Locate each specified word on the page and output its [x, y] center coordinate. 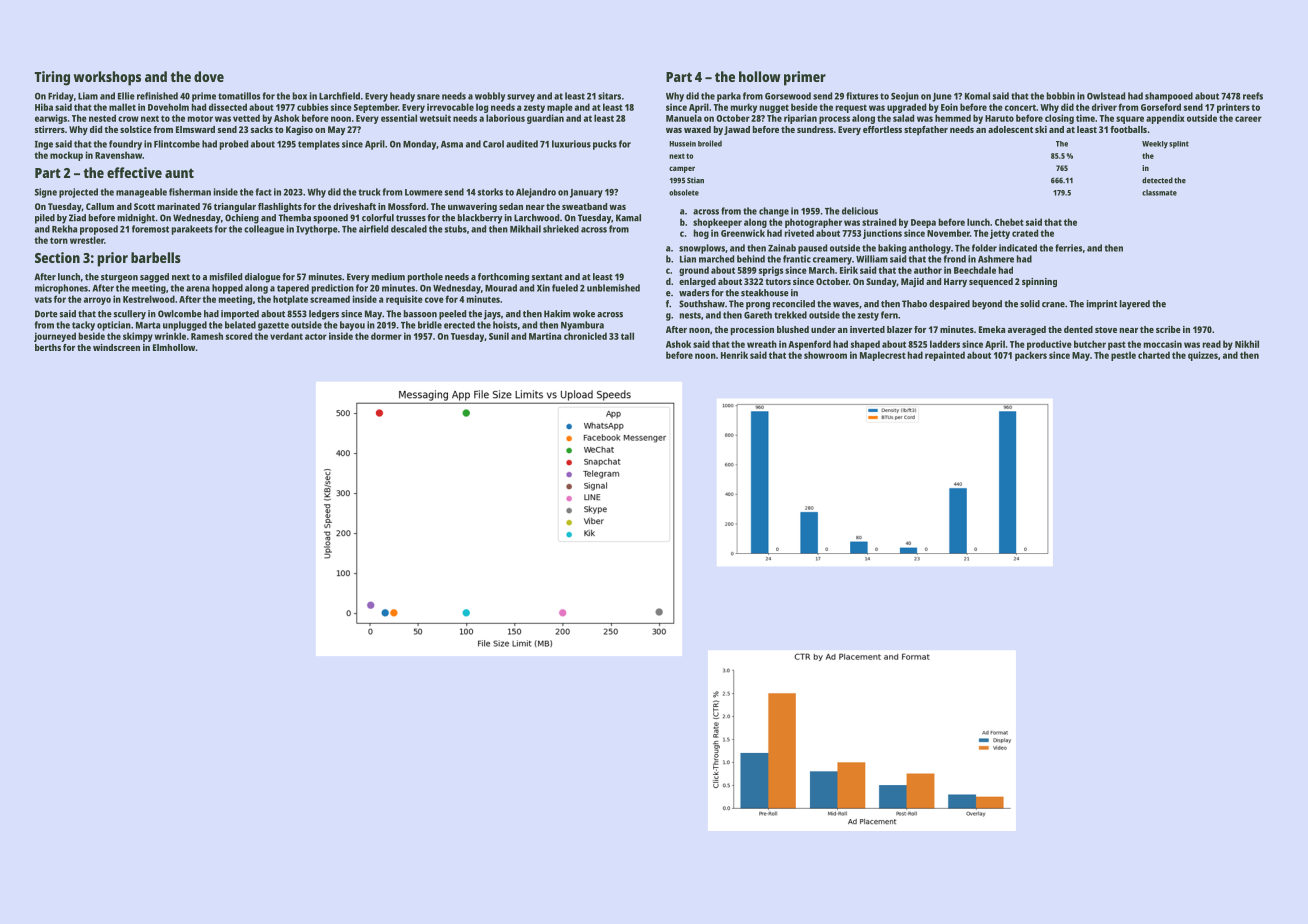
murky [744, 108]
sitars [609, 96]
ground [694, 271]
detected [1157, 180]
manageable [141, 193]
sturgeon [119, 278]
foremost [150, 229]
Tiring [52, 78]
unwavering [472, 207]
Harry [955, 282]
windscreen [116, 347]
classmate [1159, 192]
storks [490, 192]
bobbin [1061, 96]
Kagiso [299, 130]
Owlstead [1106, 96]
